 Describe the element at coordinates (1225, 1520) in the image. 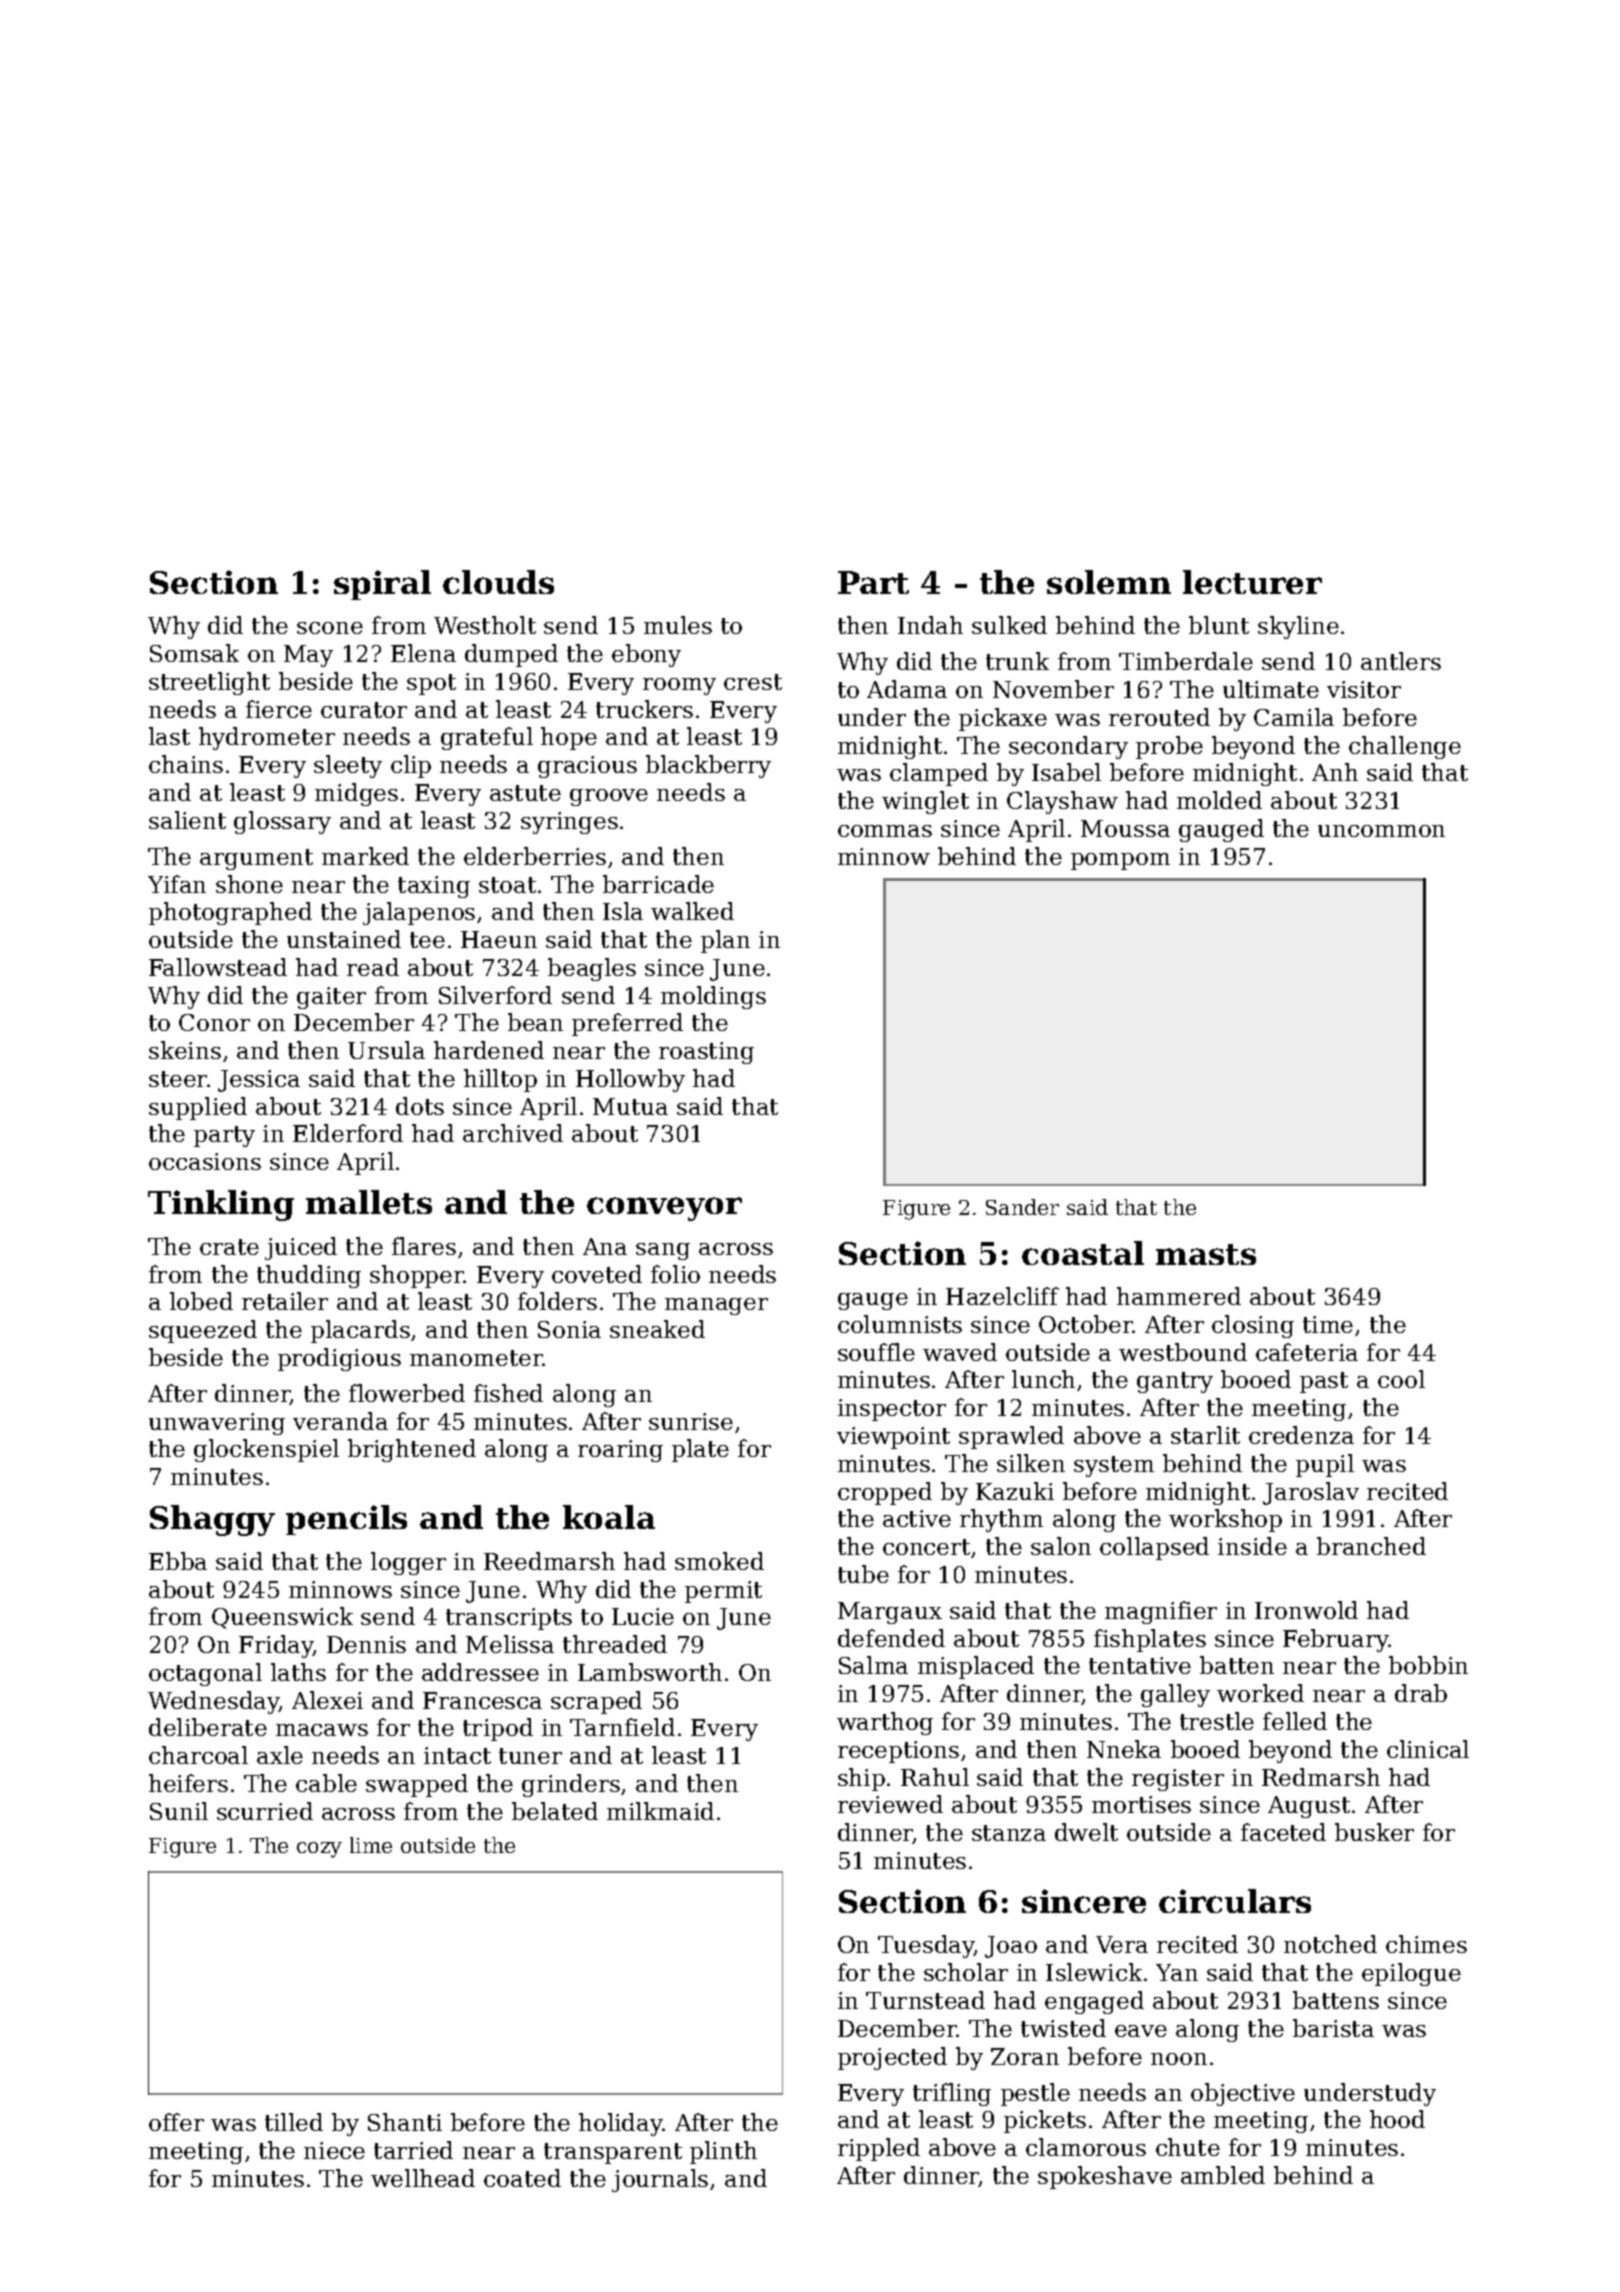

I see `workshop` at that location.
